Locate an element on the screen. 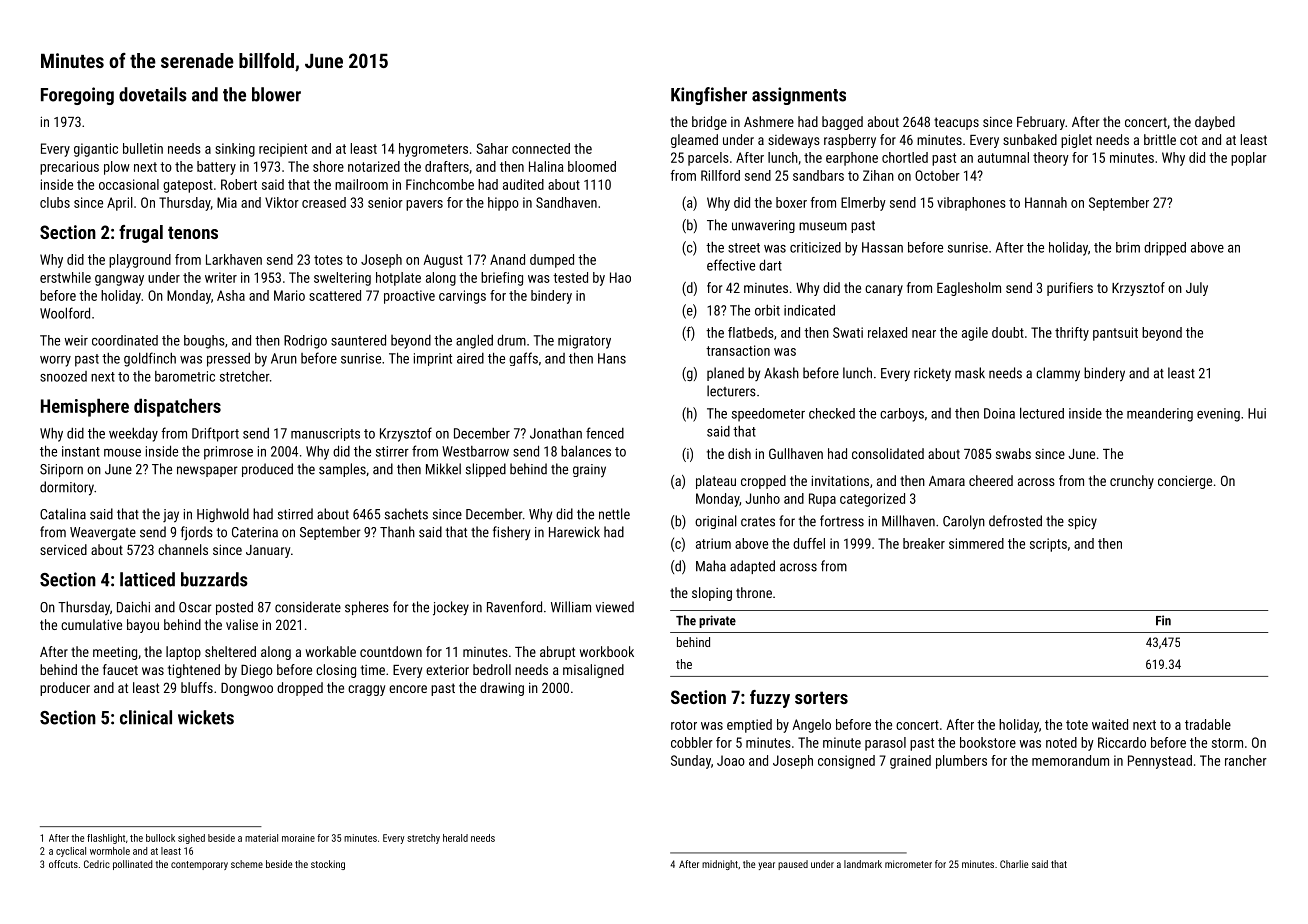  dovetails is located at coordinates (153, 94).
